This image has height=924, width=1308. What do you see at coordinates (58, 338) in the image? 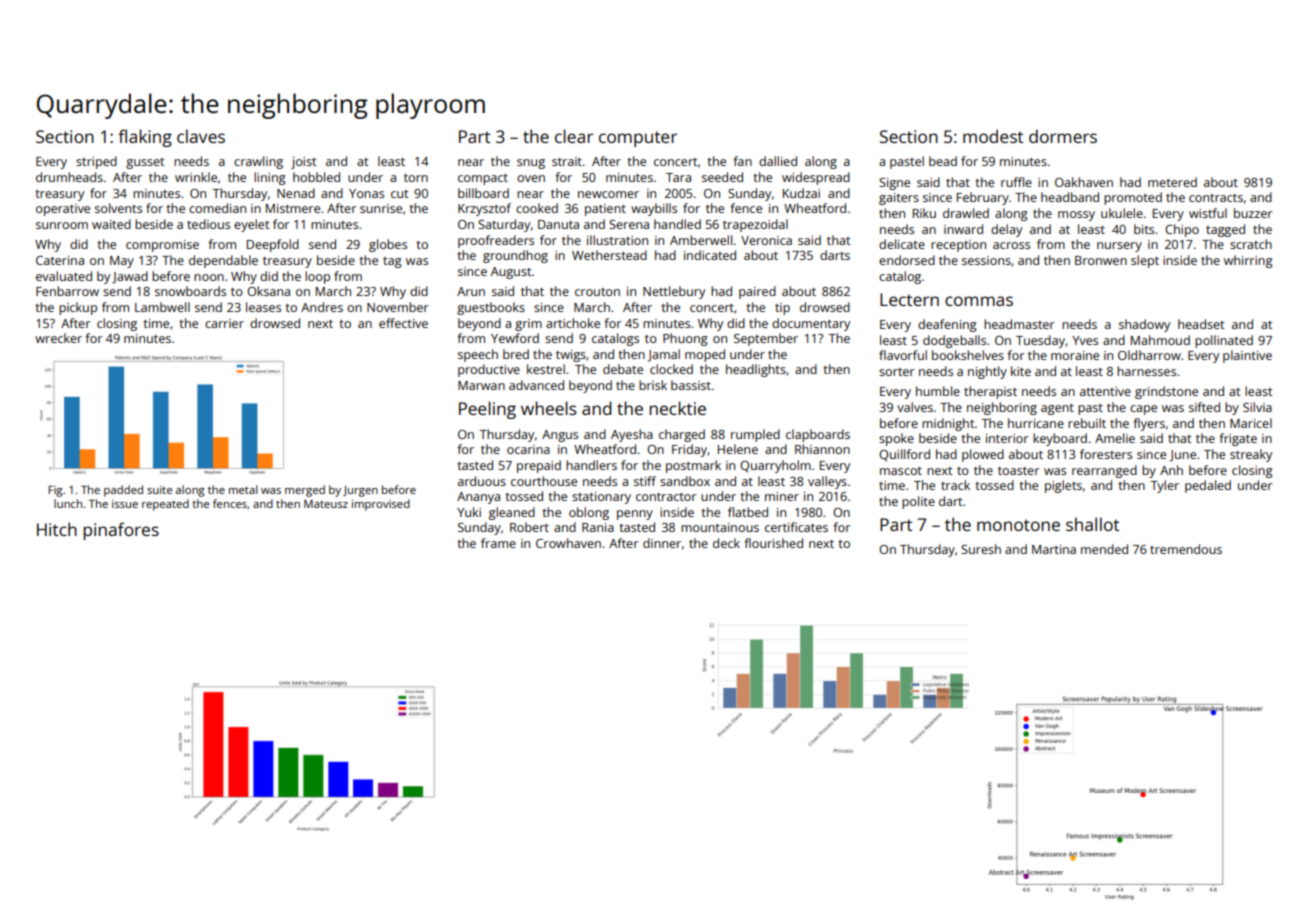
I see `wrecker` at bounding box center [58, 338].
